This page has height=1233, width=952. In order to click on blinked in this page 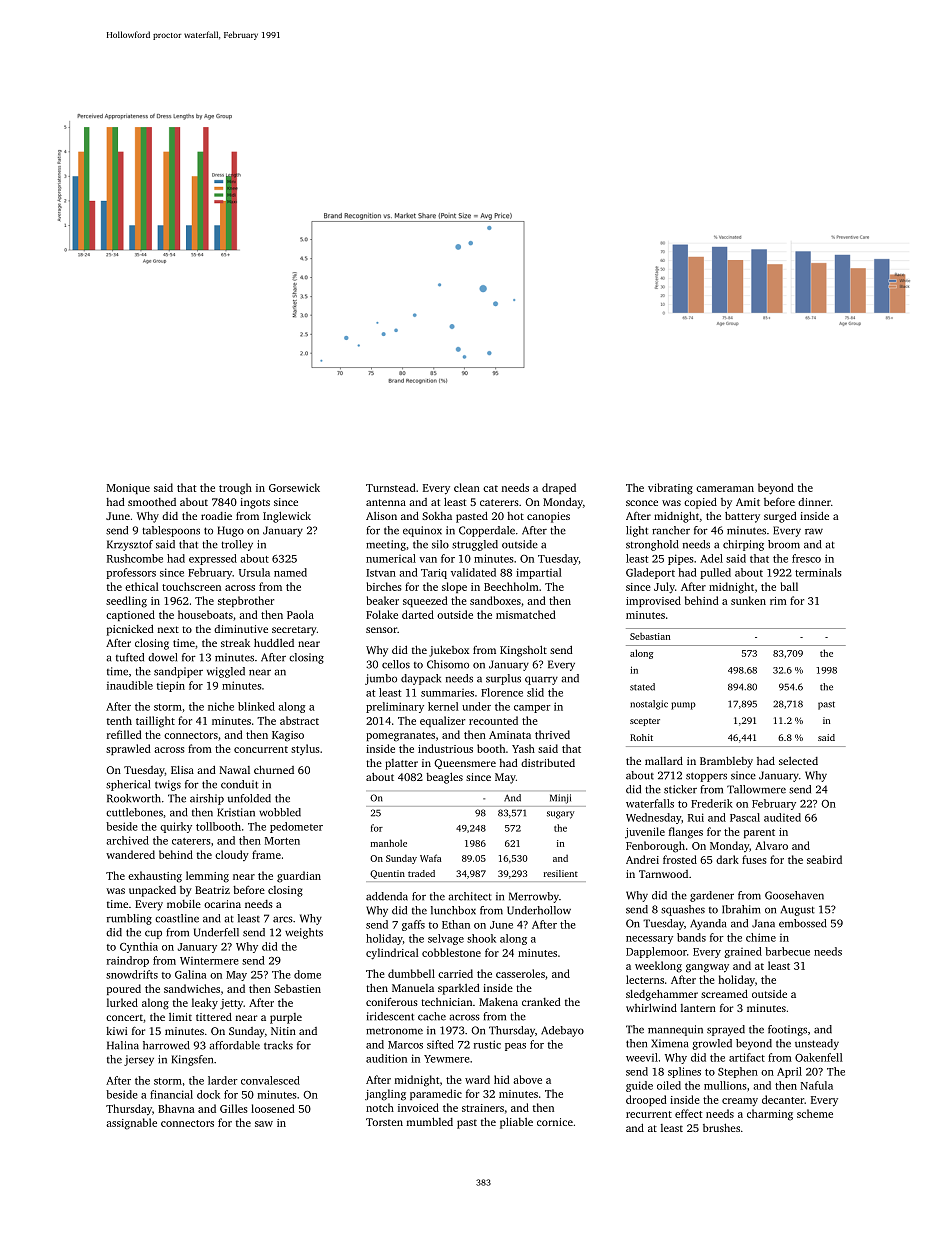, I will do `click(256, 706)`.
